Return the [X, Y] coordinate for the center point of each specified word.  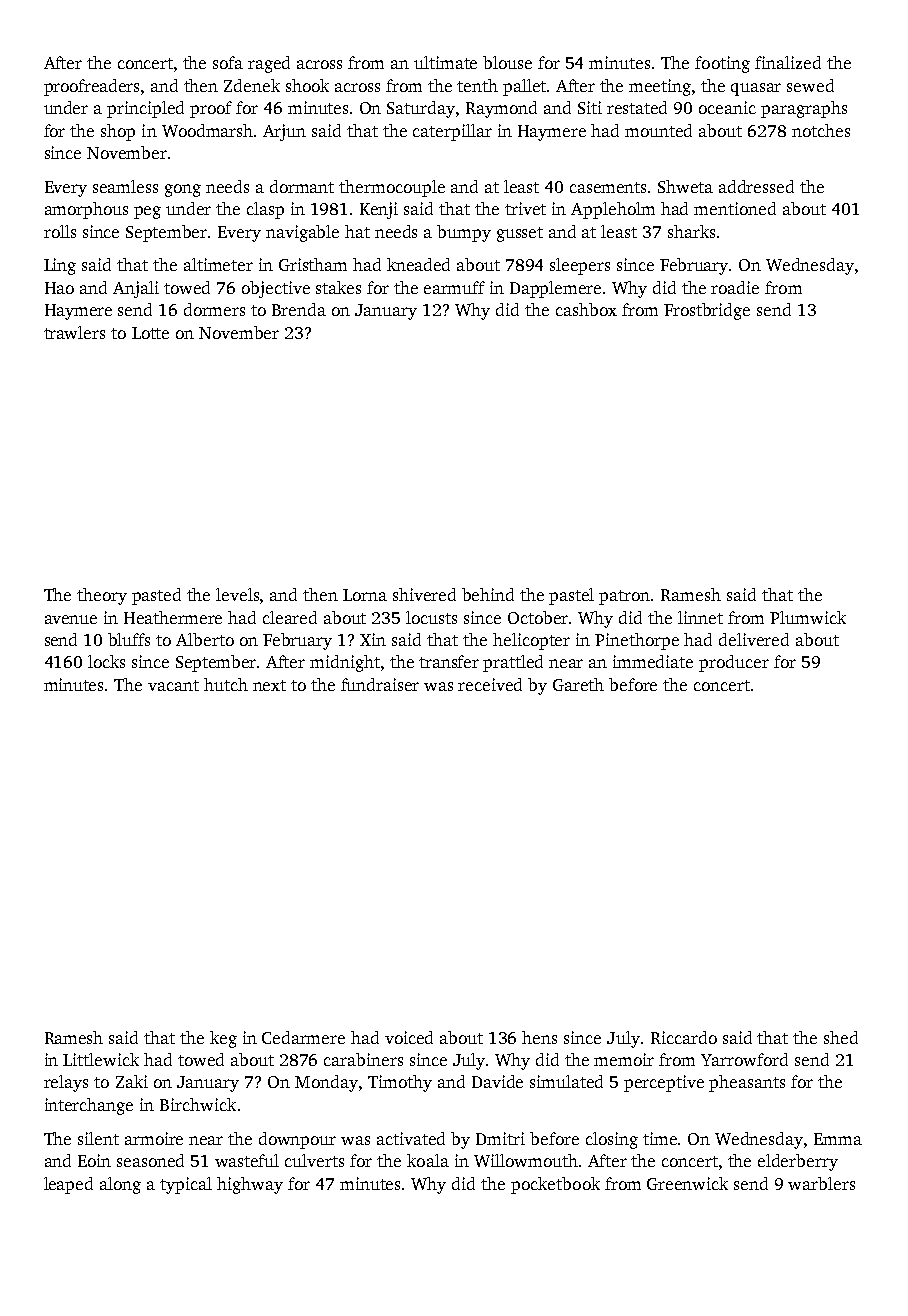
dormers [214, 309]
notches [821, 130]
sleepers [580, 266]
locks [106, 661]
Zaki [132, 1081]
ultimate [445, 62]
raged [269, 64]
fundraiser [380, 684]
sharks [691, 231]
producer [734, 663]
